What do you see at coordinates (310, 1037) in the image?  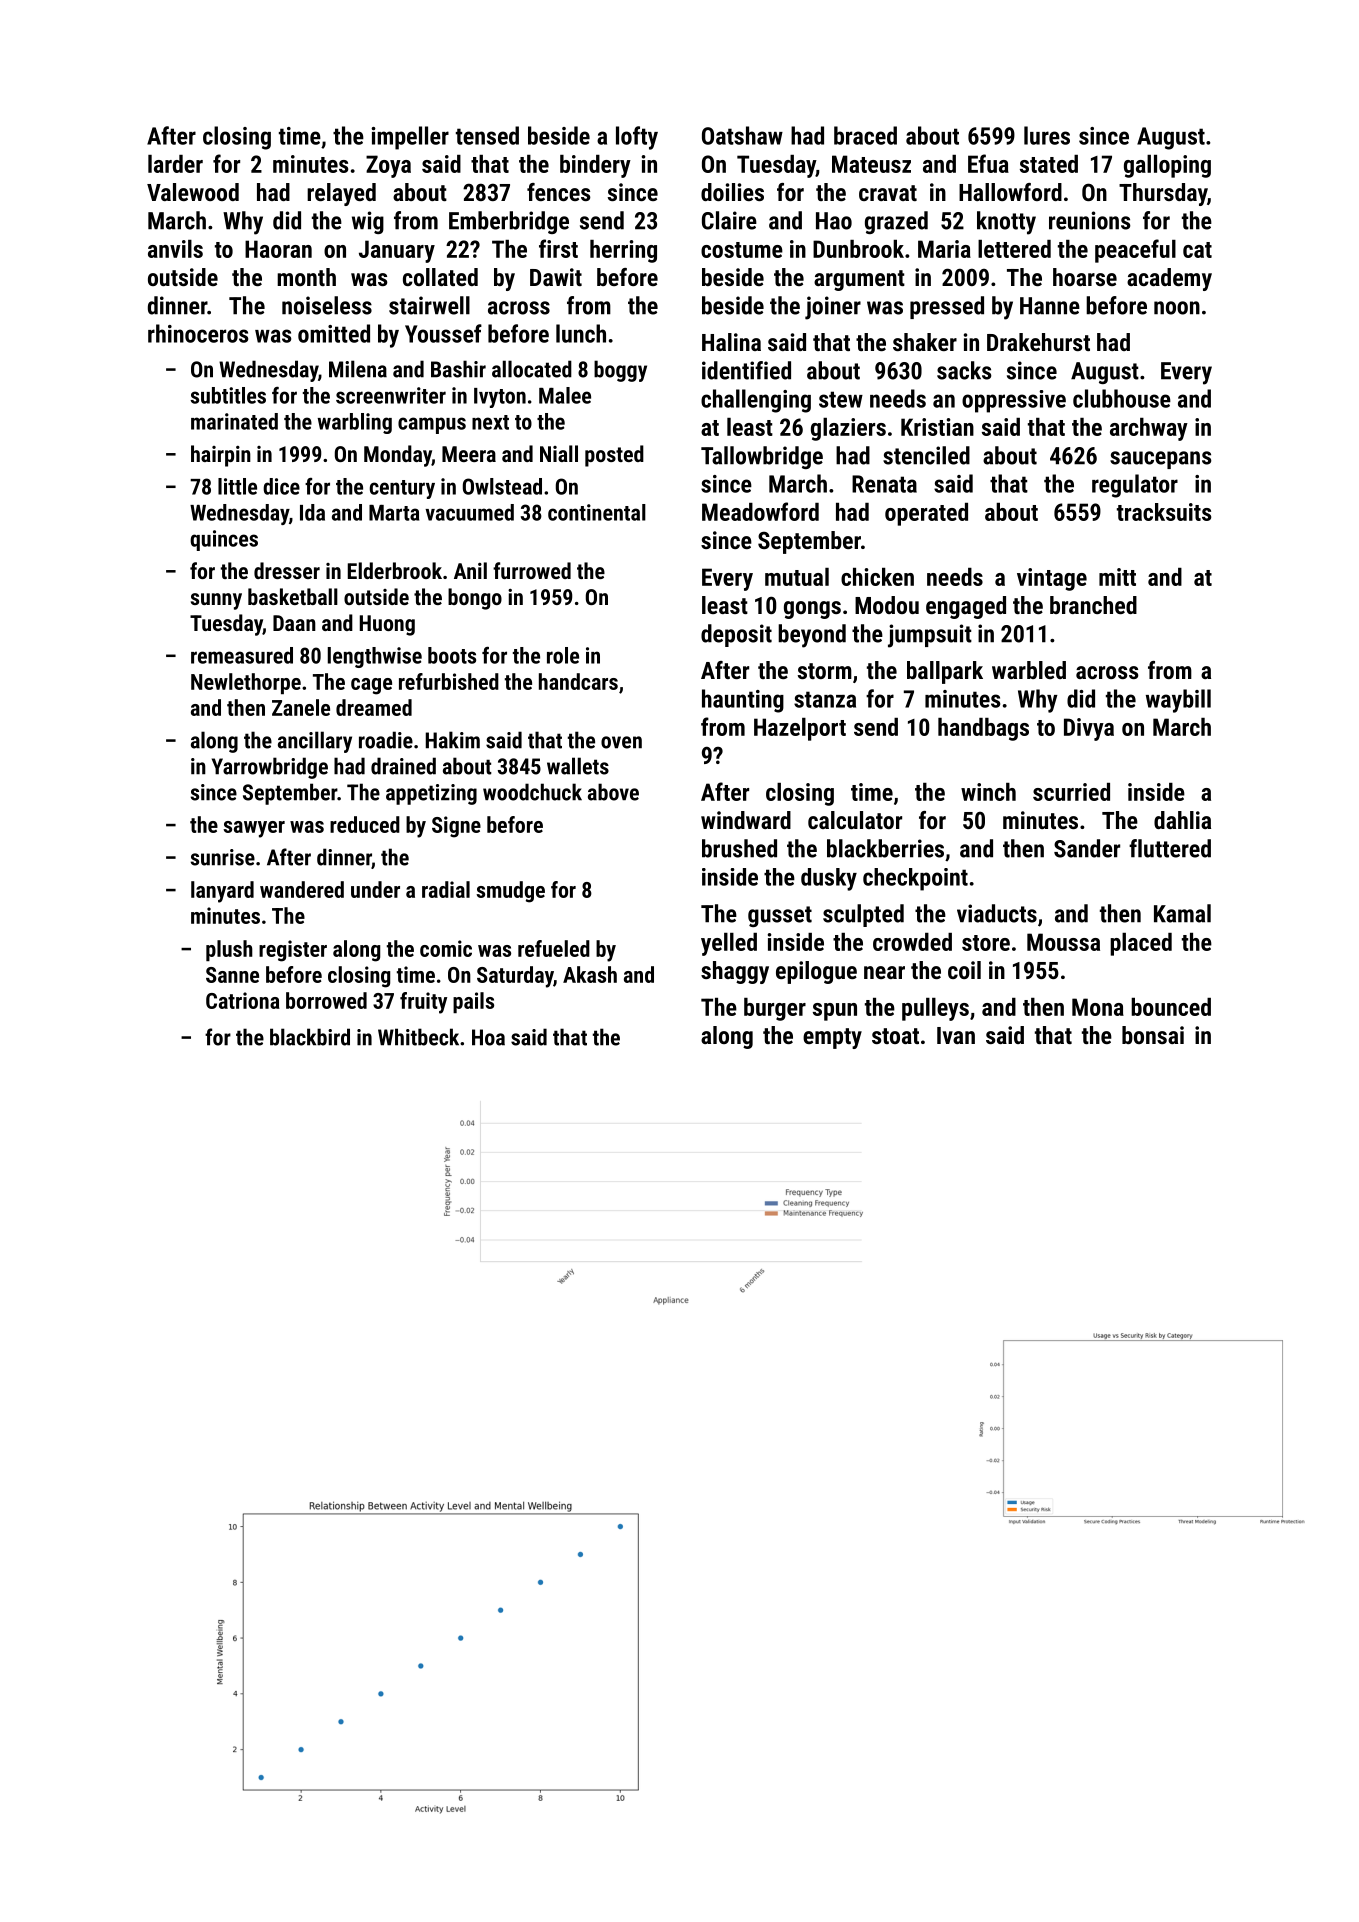 I see `blackbird` at bounding box center [310, 1037].
